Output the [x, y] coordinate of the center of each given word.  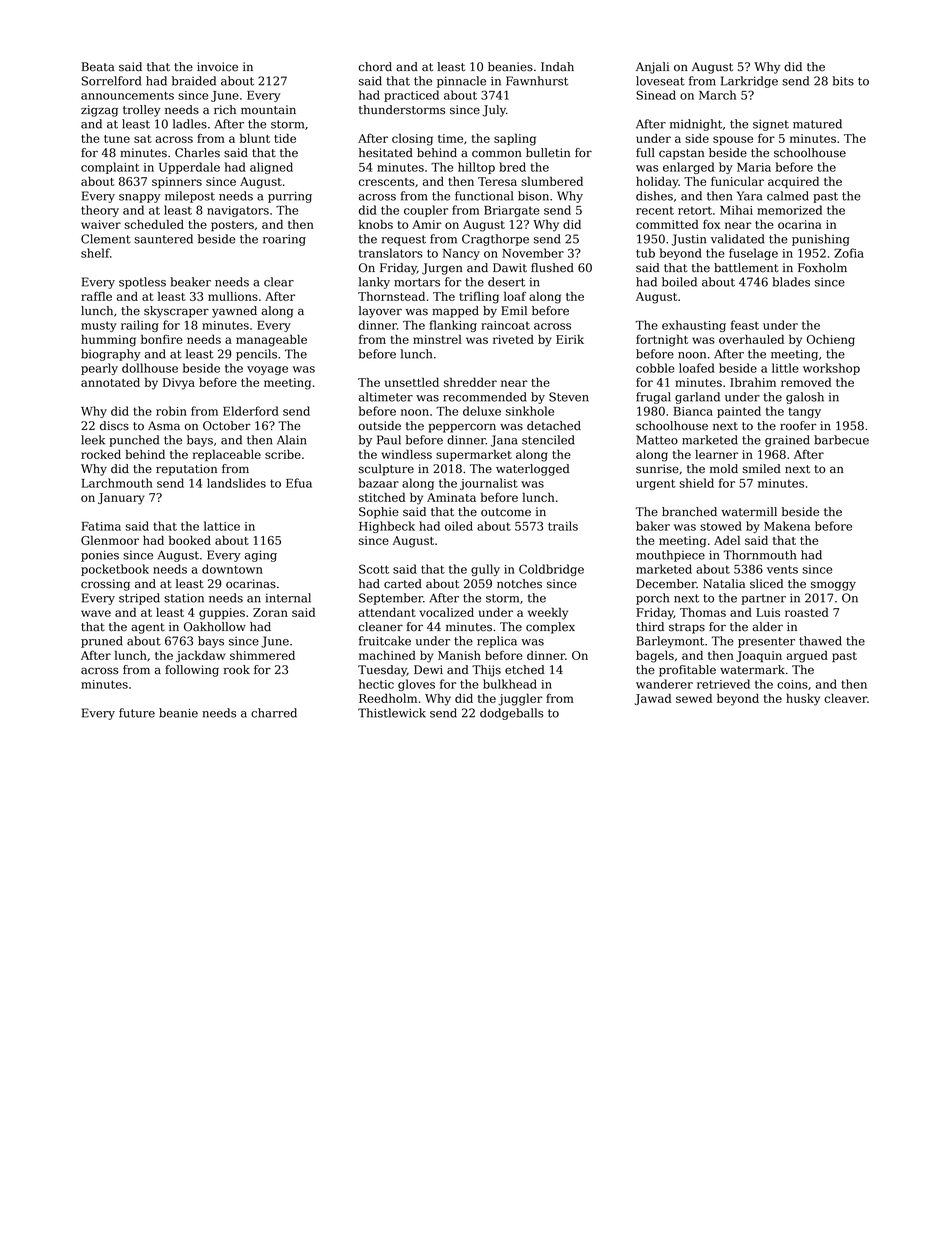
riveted [513, 339]
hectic [376, 684]
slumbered [552, 181]
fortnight [662, 340]
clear [279, 282]
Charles [197, 153]
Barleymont [670, 642]
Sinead [656, 95]
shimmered [262, 655]
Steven [569, 397]
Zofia [849, 253]
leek [93, 440]
